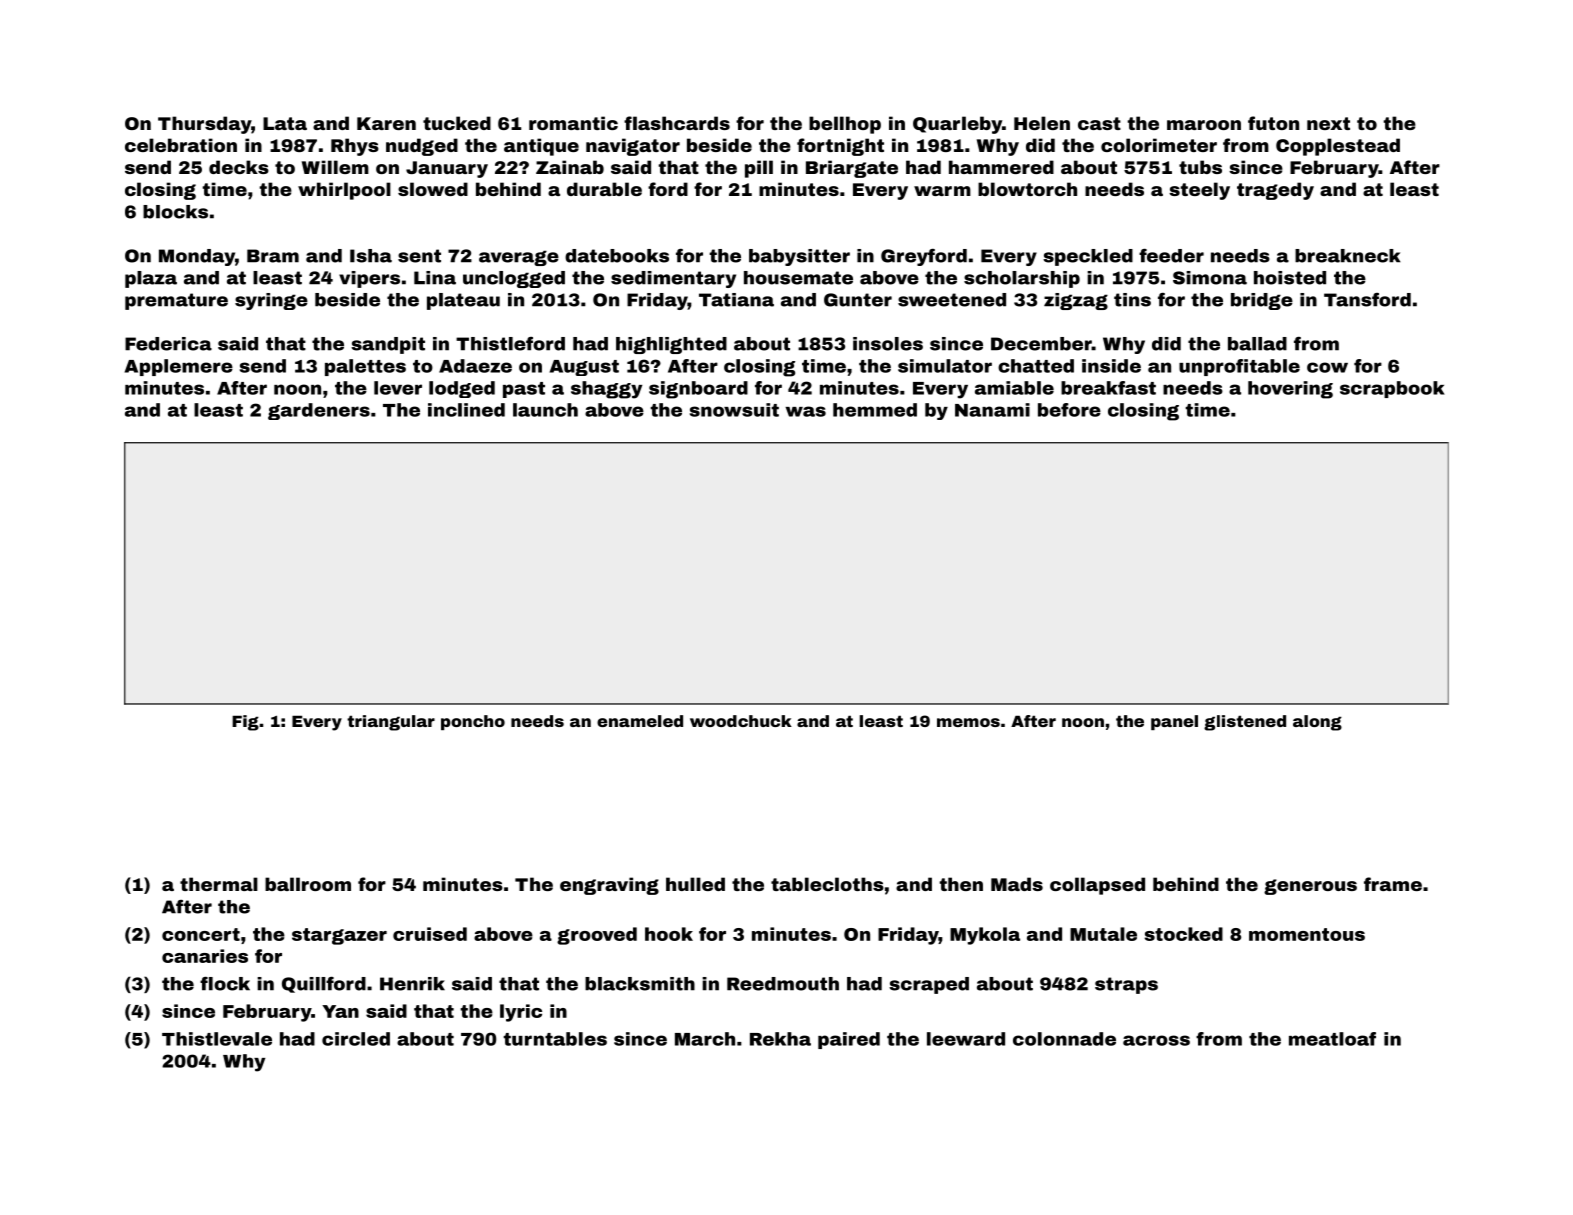 This screenshot has height=1215, width=1573. What do you see at coordinates (285, 123) in the screenshot?
I see `Lata` at bounding box center [285, 123].
